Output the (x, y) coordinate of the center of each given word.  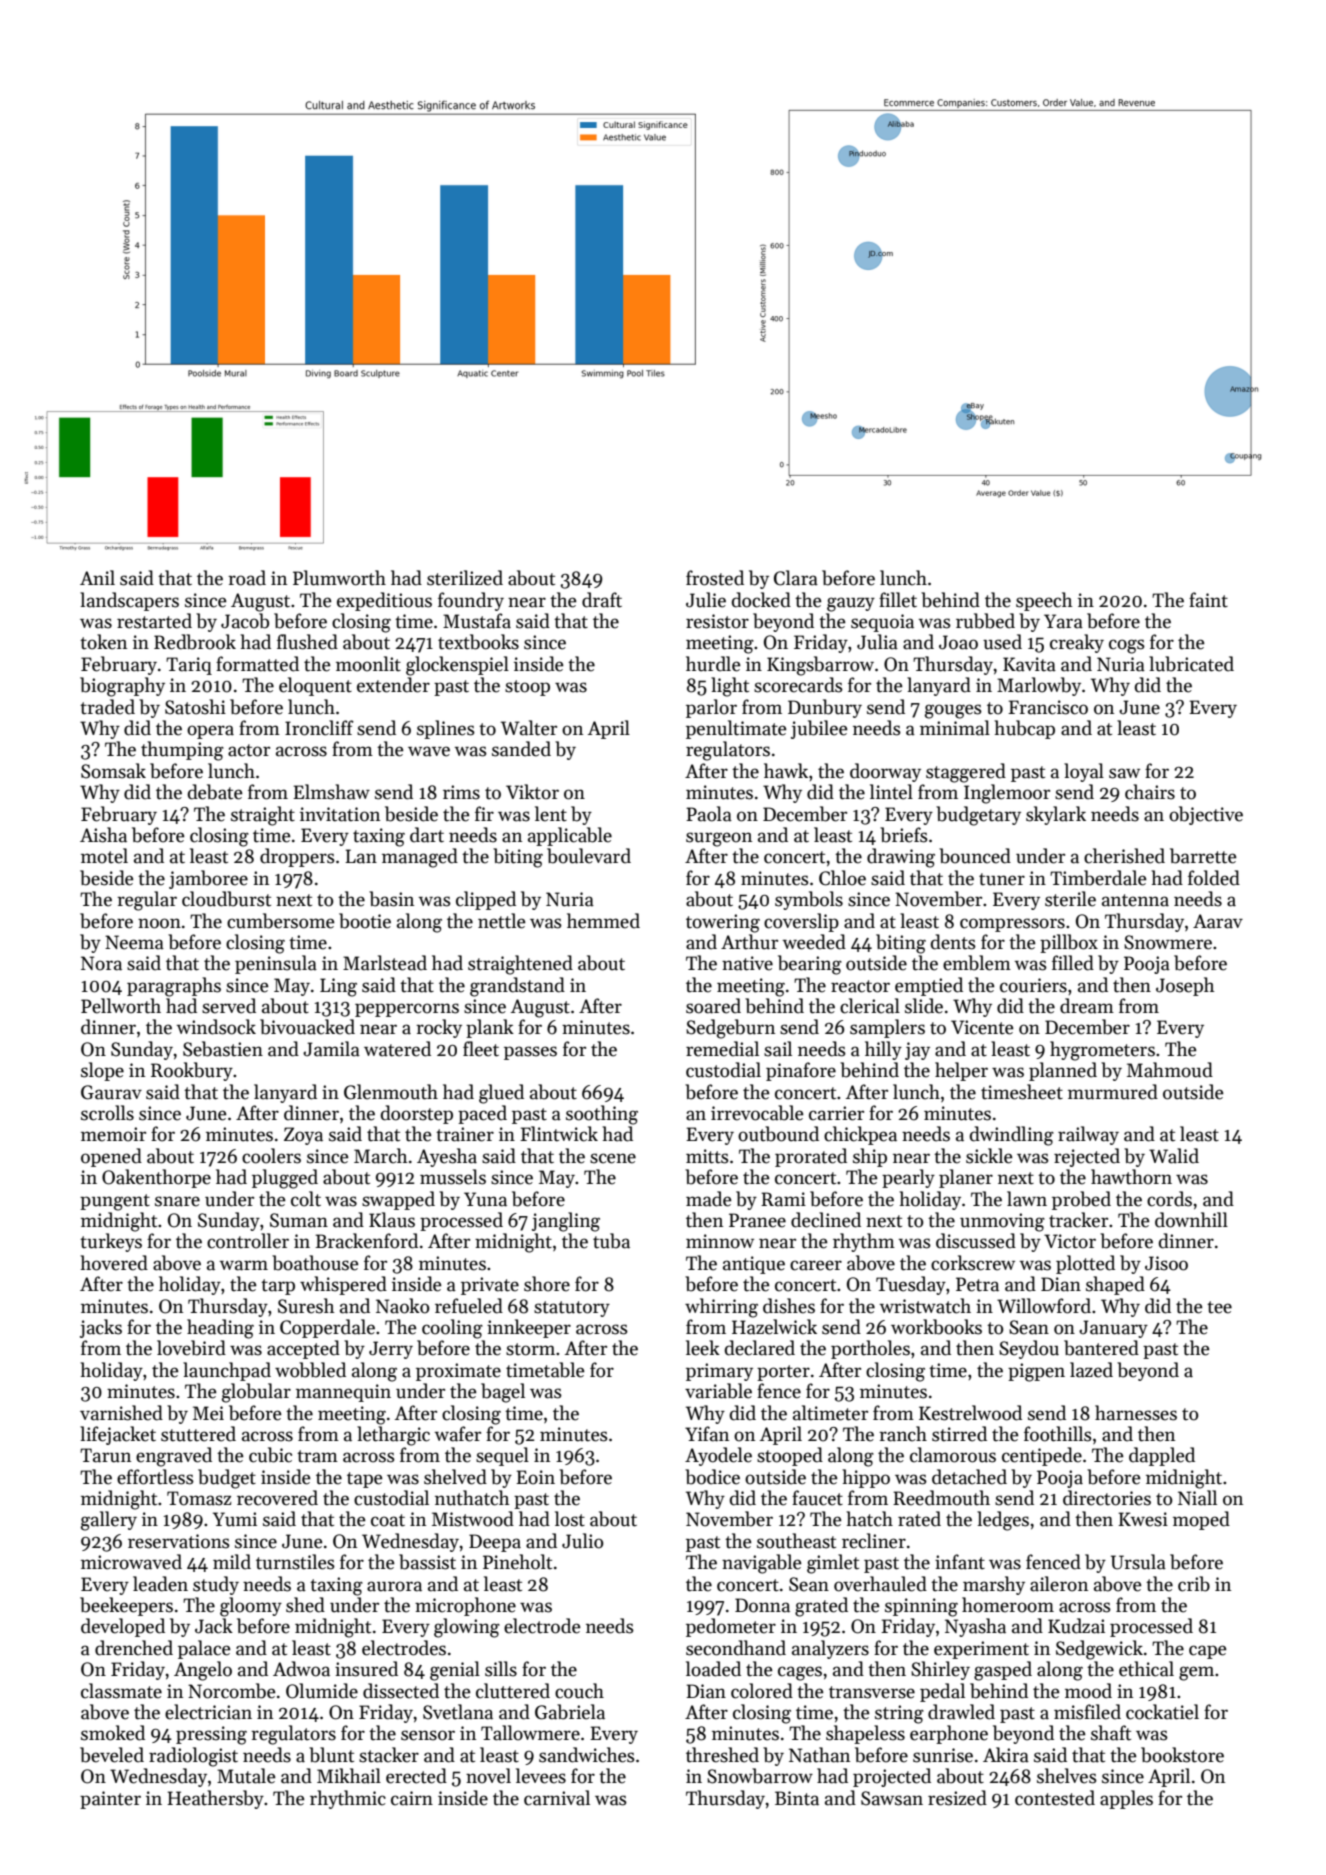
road (247, 578)
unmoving (1002, 1222)
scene (613, 1158)
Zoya (303, 1136)
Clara (796, 578)
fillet (898, 600)
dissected (401, 1691)
